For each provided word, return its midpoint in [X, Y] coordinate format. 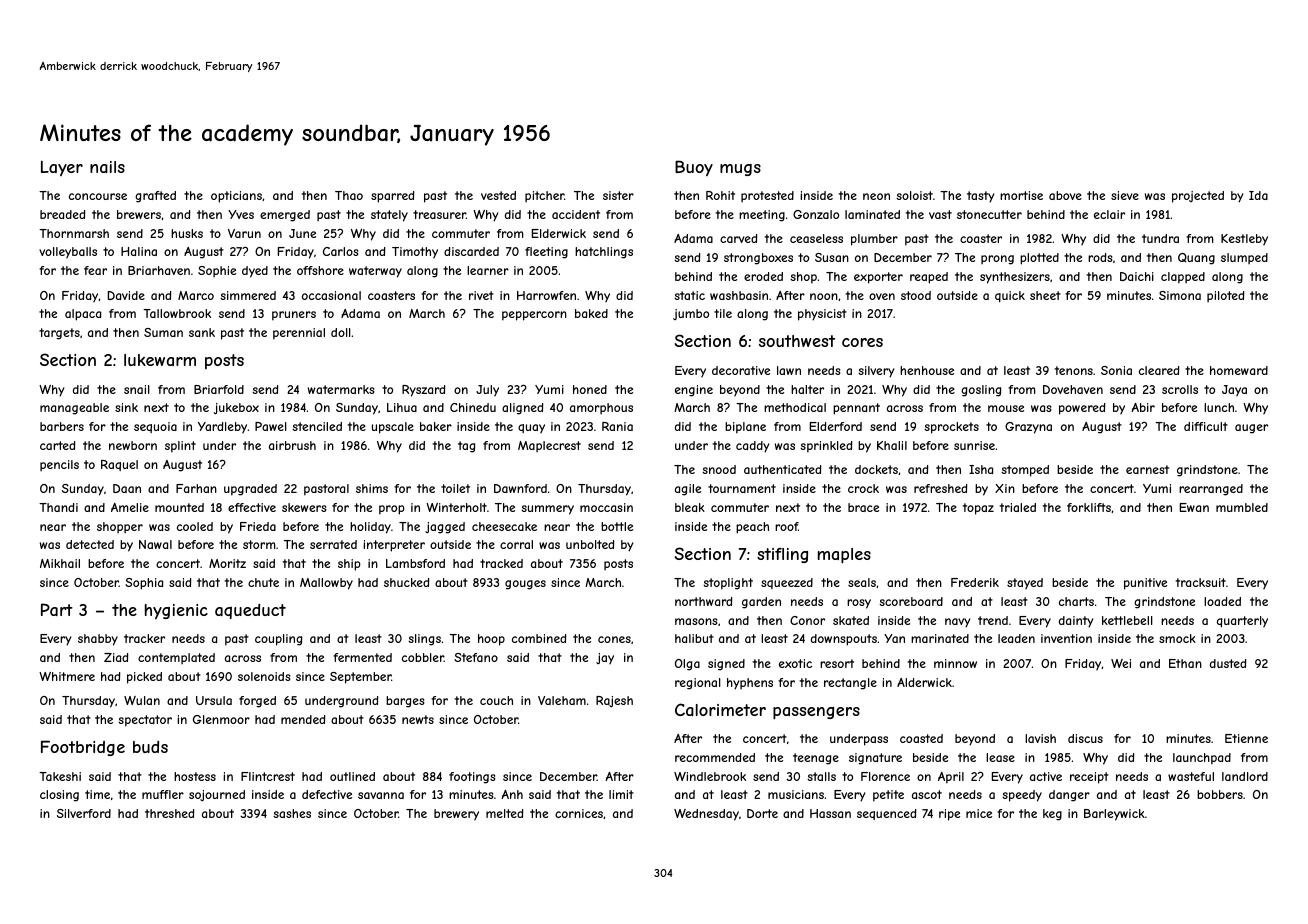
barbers [62, 426]
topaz [978, 509]
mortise [1021, 195]
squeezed [787, 583]
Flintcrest [268, 776]
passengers [816, 713]
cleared [1159, 370]
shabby [98, 640]
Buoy [694, 168]
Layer [62, 168]
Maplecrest [549, 446]
